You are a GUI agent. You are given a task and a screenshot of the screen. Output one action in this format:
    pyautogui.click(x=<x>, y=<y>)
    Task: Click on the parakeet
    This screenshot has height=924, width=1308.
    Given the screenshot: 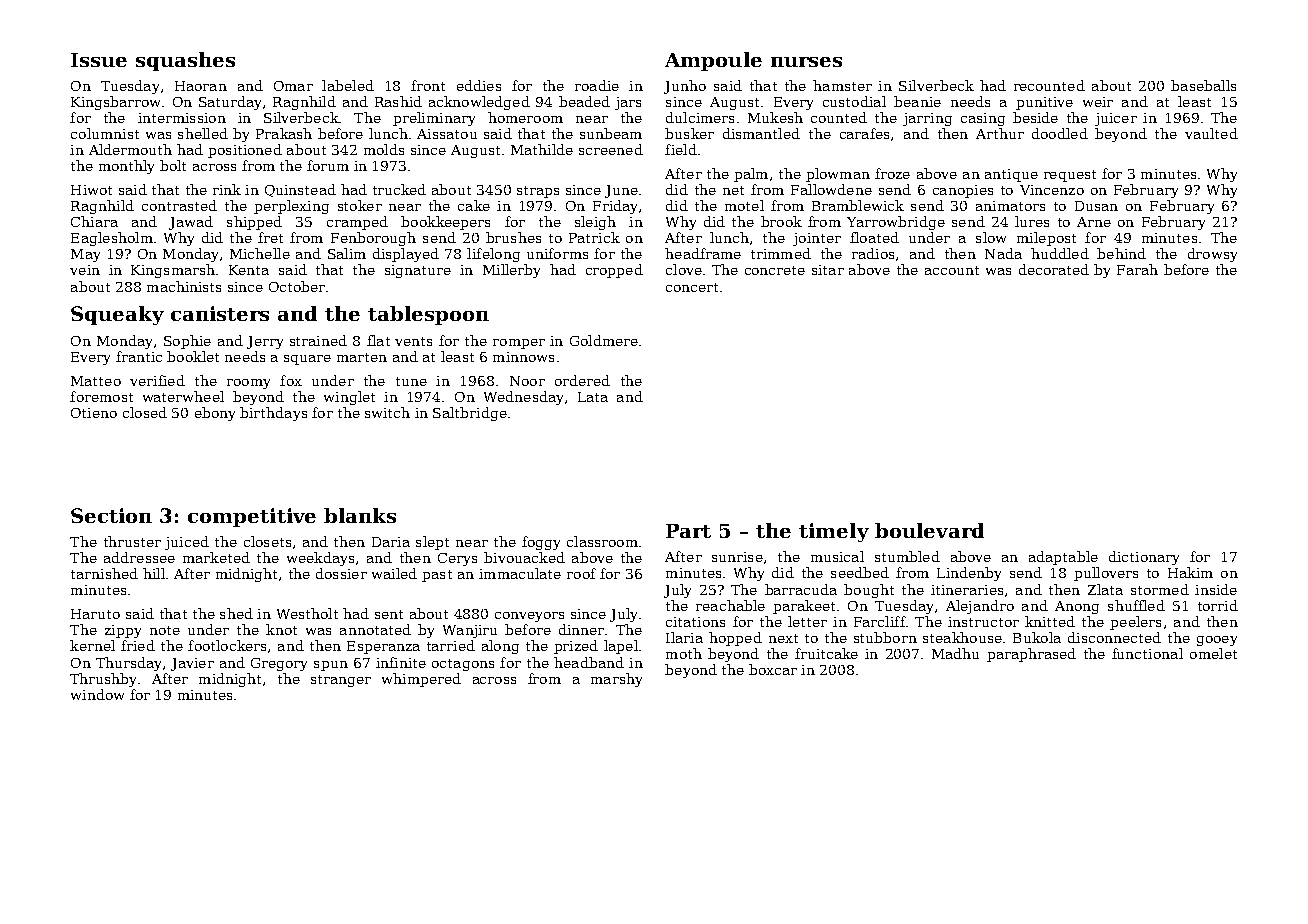 What is the action you would take?
    pyautogui.click(x=804, y=607)
